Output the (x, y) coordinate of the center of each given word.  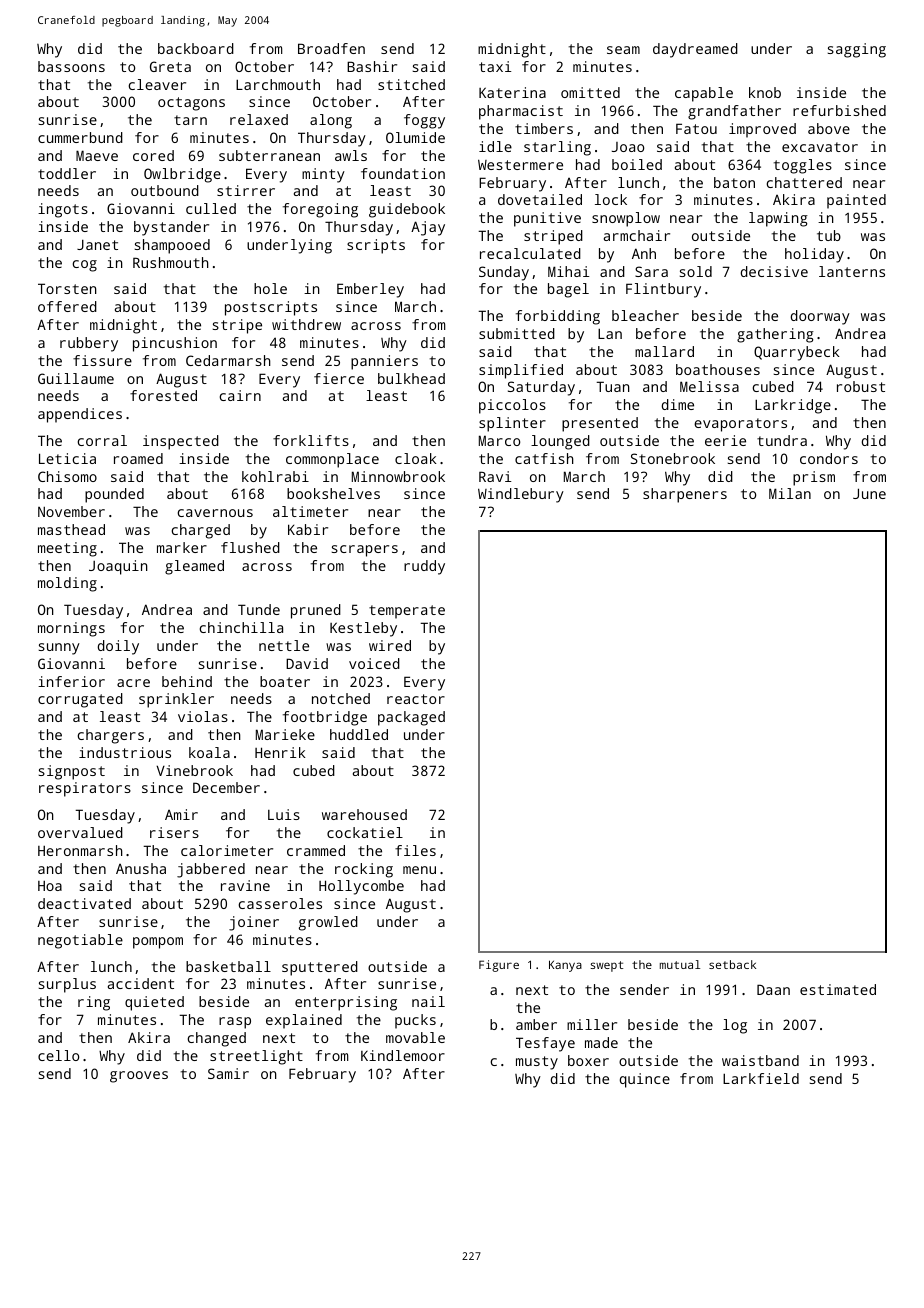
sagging (857, 50)
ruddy (424, 567)
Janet (97, 245)
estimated (838, 989)
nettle (284, 645)
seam (623, 50)
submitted (517, 333)
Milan (790, 493)
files (415, 850)
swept (606, 966)
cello (58, 1055)
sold (696, 271)
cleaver (157, 84)
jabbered (211, 870)
